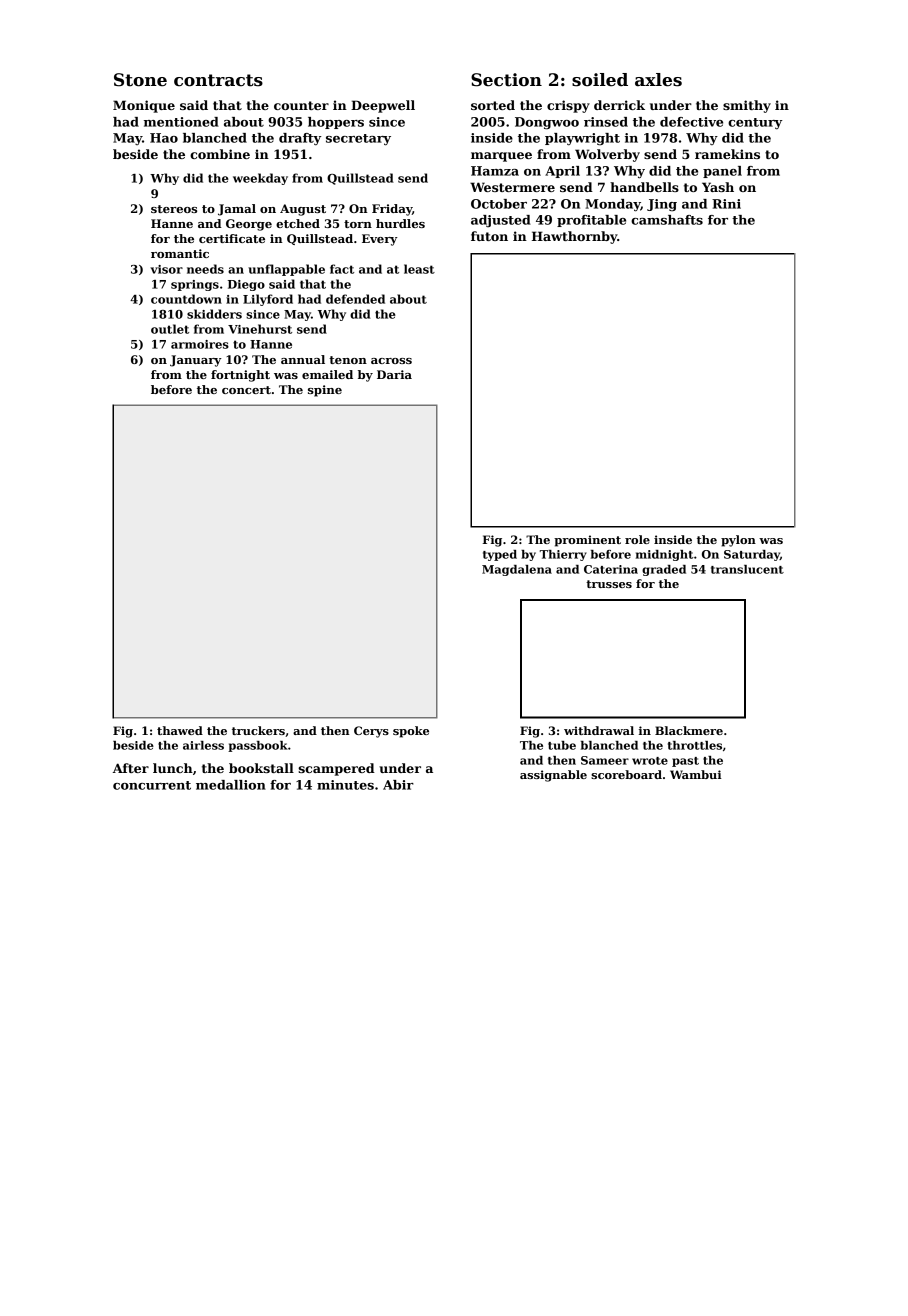 This screenshot has height=1316, width=908. I want to click on truckers, so click(258, 730).
